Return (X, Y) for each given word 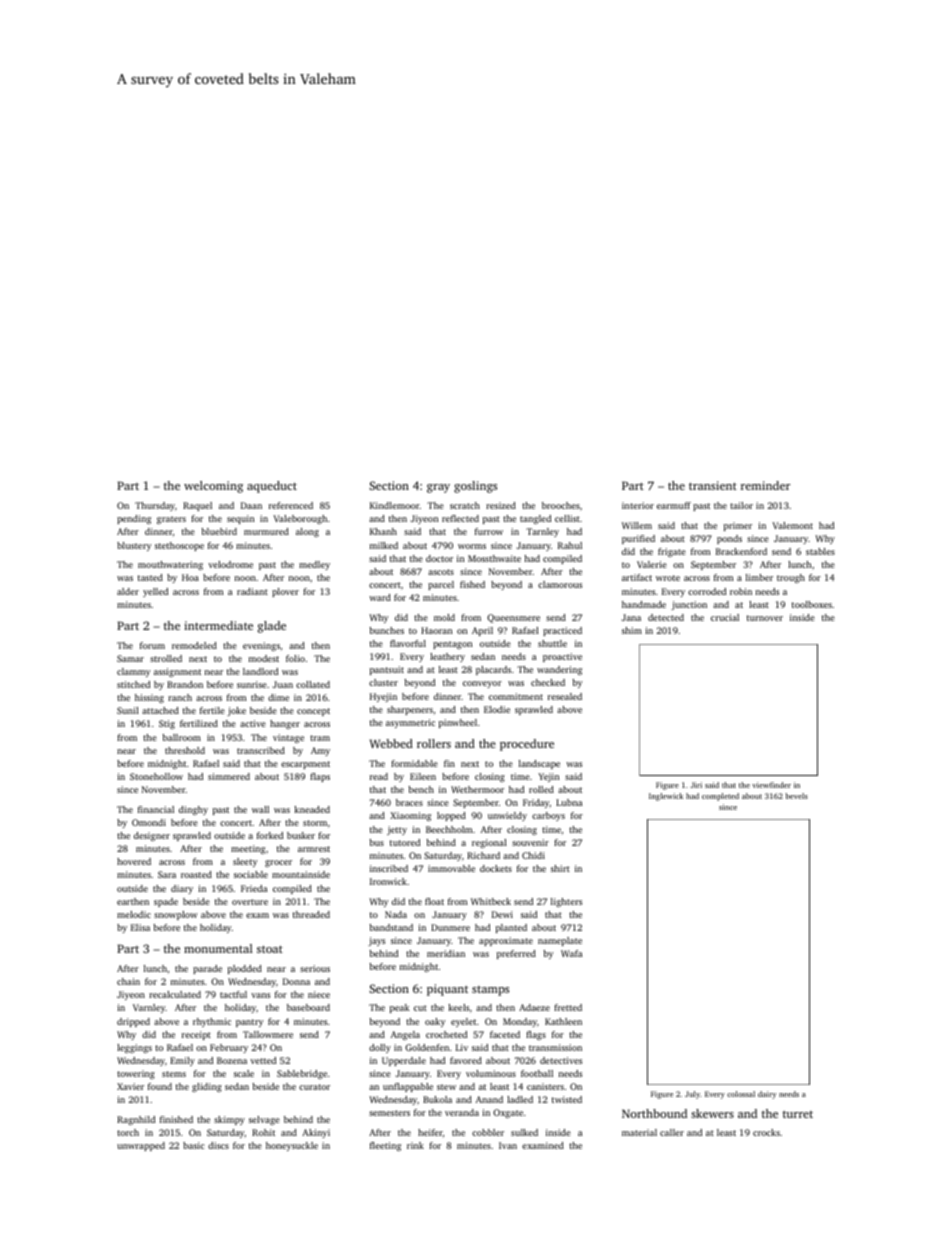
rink (415, 1145)
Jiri (696, 785)
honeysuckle (292, 1146)
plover (285, 592)
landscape (539, 764)
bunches (387, 630)
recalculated (175, 994)
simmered (229, 776)
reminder (765, 485)
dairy (767, 1095)
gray (438, 488)
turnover (765, 618)
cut (420, 1008)
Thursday (155, 506)
